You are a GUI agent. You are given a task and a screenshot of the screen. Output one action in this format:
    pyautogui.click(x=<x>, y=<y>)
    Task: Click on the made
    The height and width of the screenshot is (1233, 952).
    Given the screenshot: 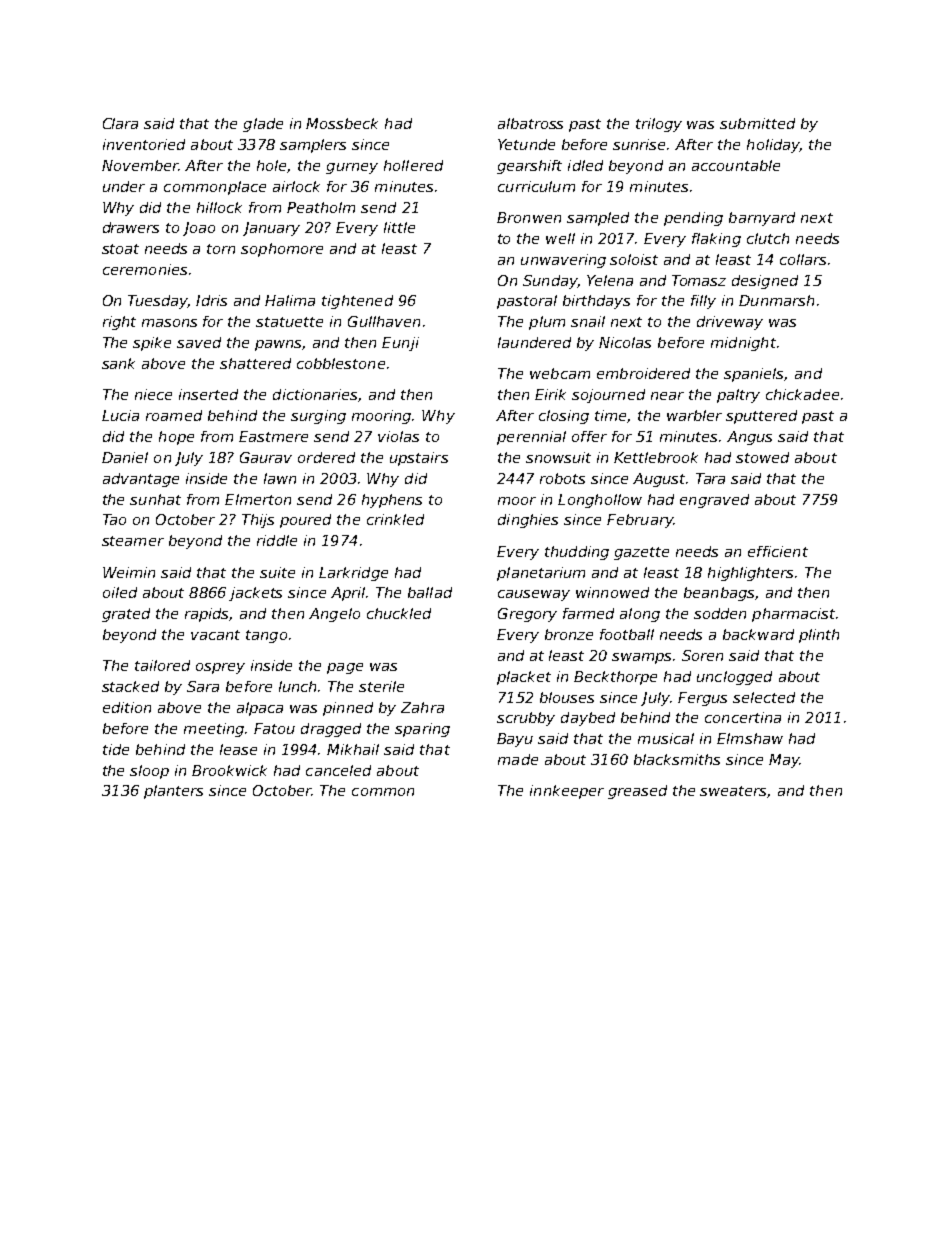 What is the action you would take?
    pyautogui.click(x=518, y=759)
